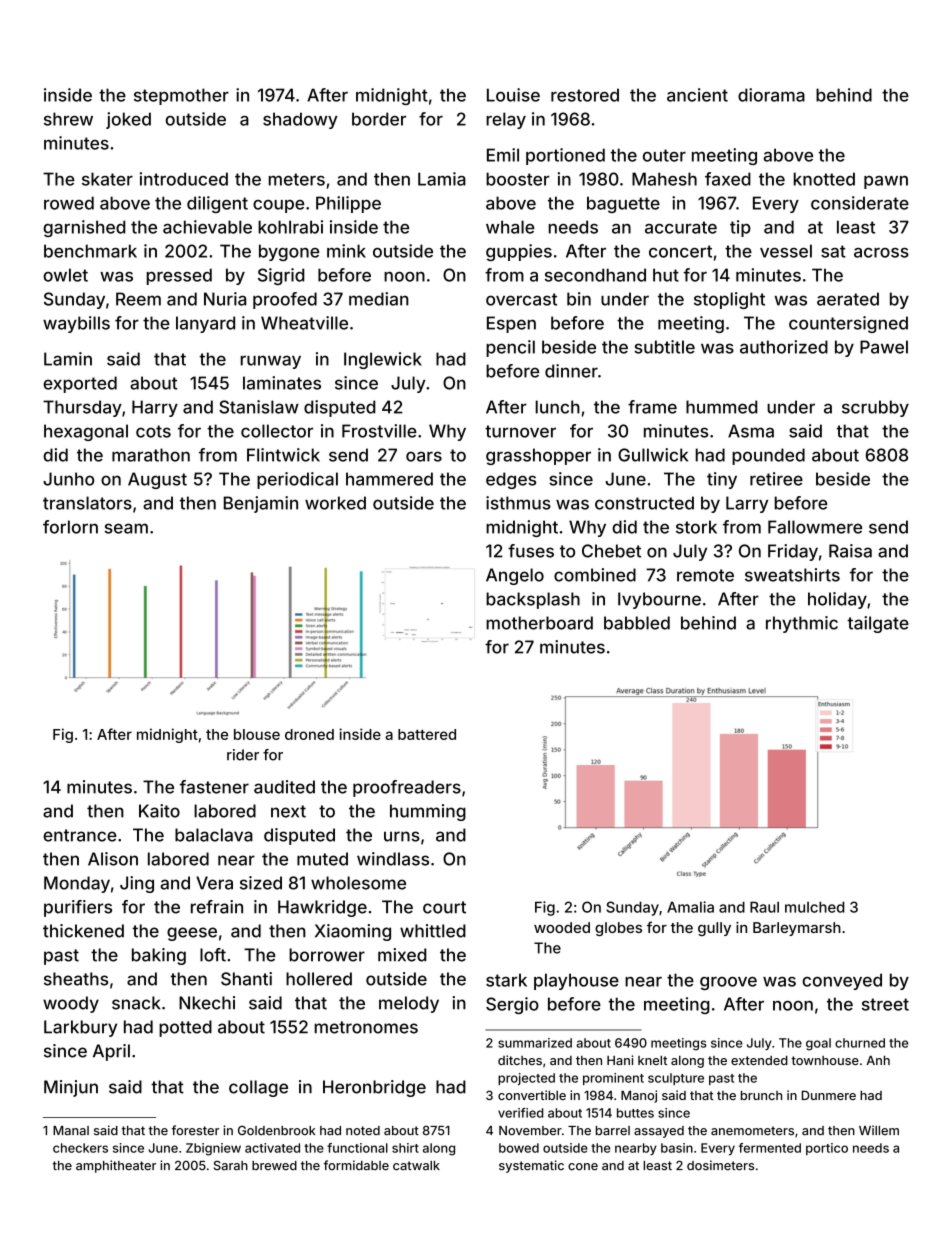 Image resolution: width=952 pixels, height=1233 pixels. I want to click on battered, so click(427, 734).
